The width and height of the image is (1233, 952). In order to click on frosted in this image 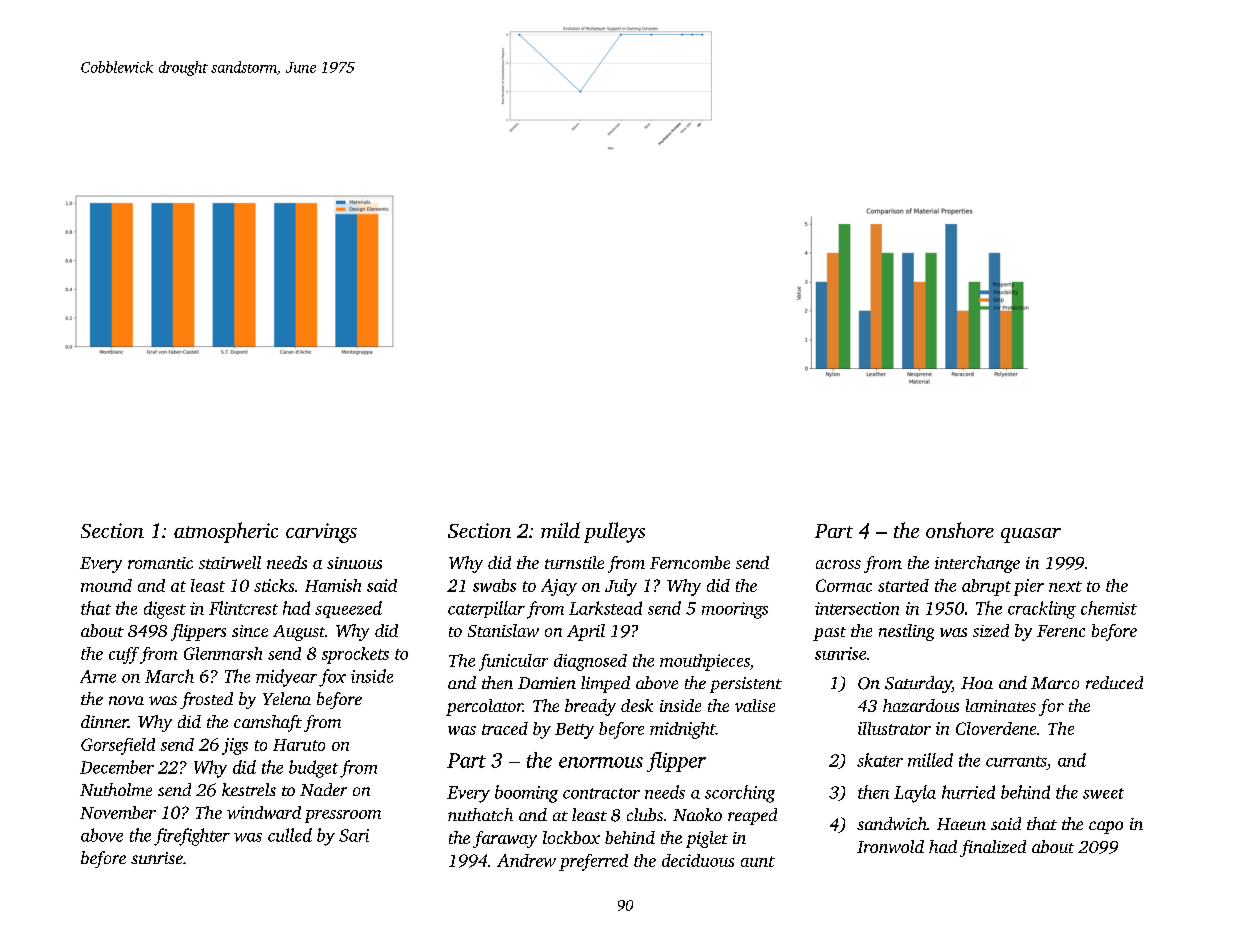, I will do `click(206, 700)`.
